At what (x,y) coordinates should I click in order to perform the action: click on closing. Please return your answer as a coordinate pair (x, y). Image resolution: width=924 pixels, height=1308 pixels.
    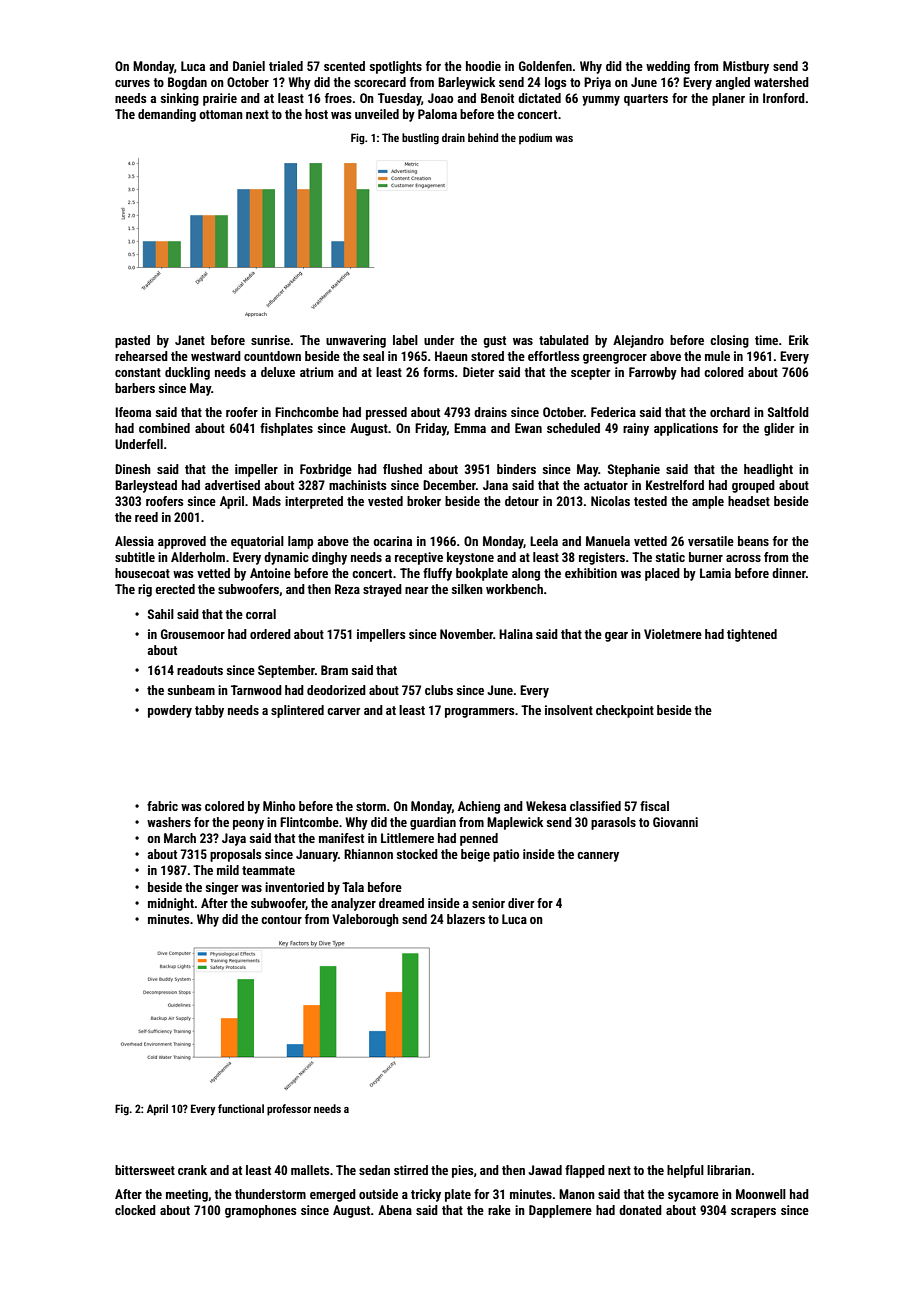
    Looking at the image, I should click on (729, 341).
